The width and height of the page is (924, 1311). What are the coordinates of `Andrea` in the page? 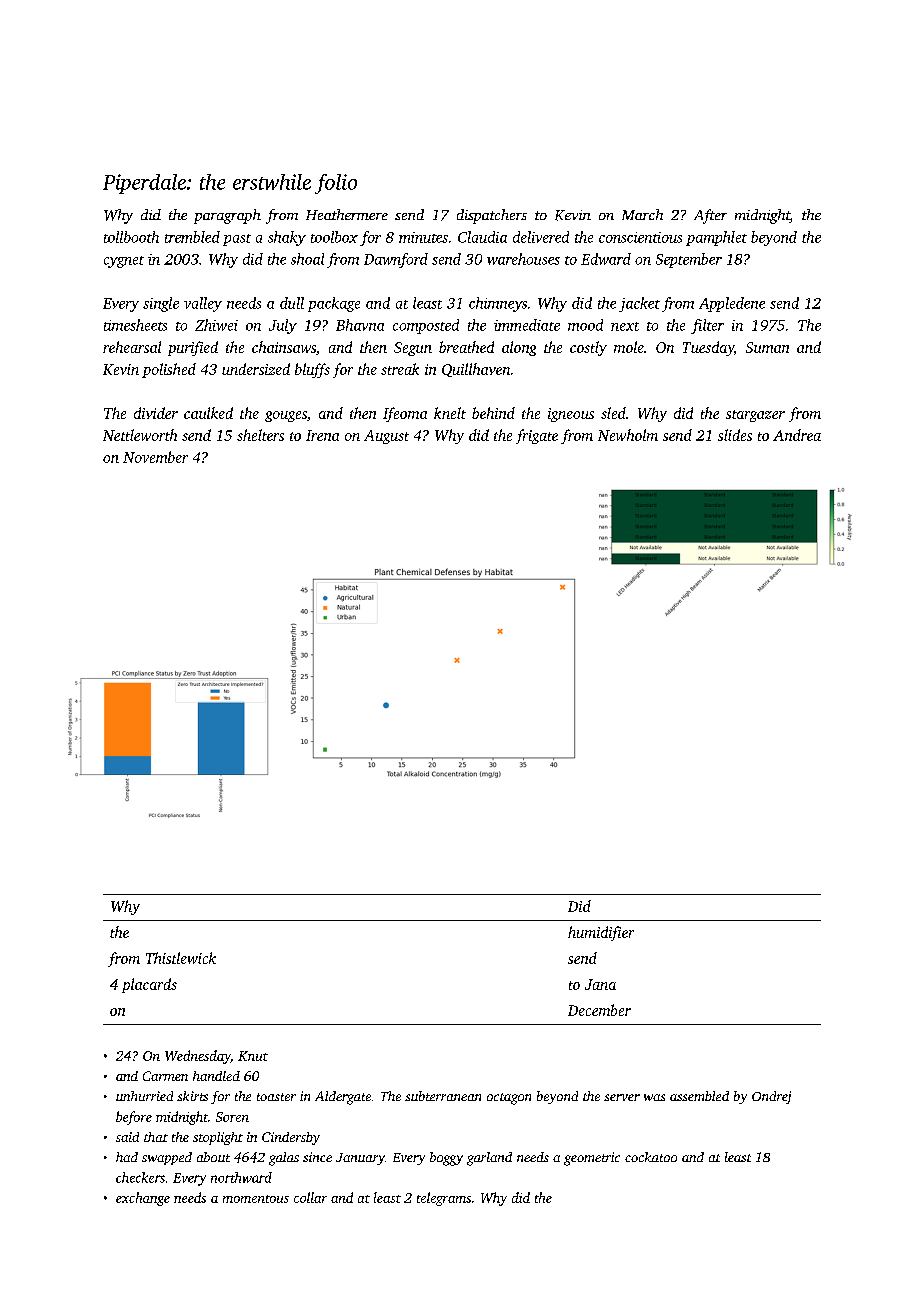 It's located at (797, 435).
